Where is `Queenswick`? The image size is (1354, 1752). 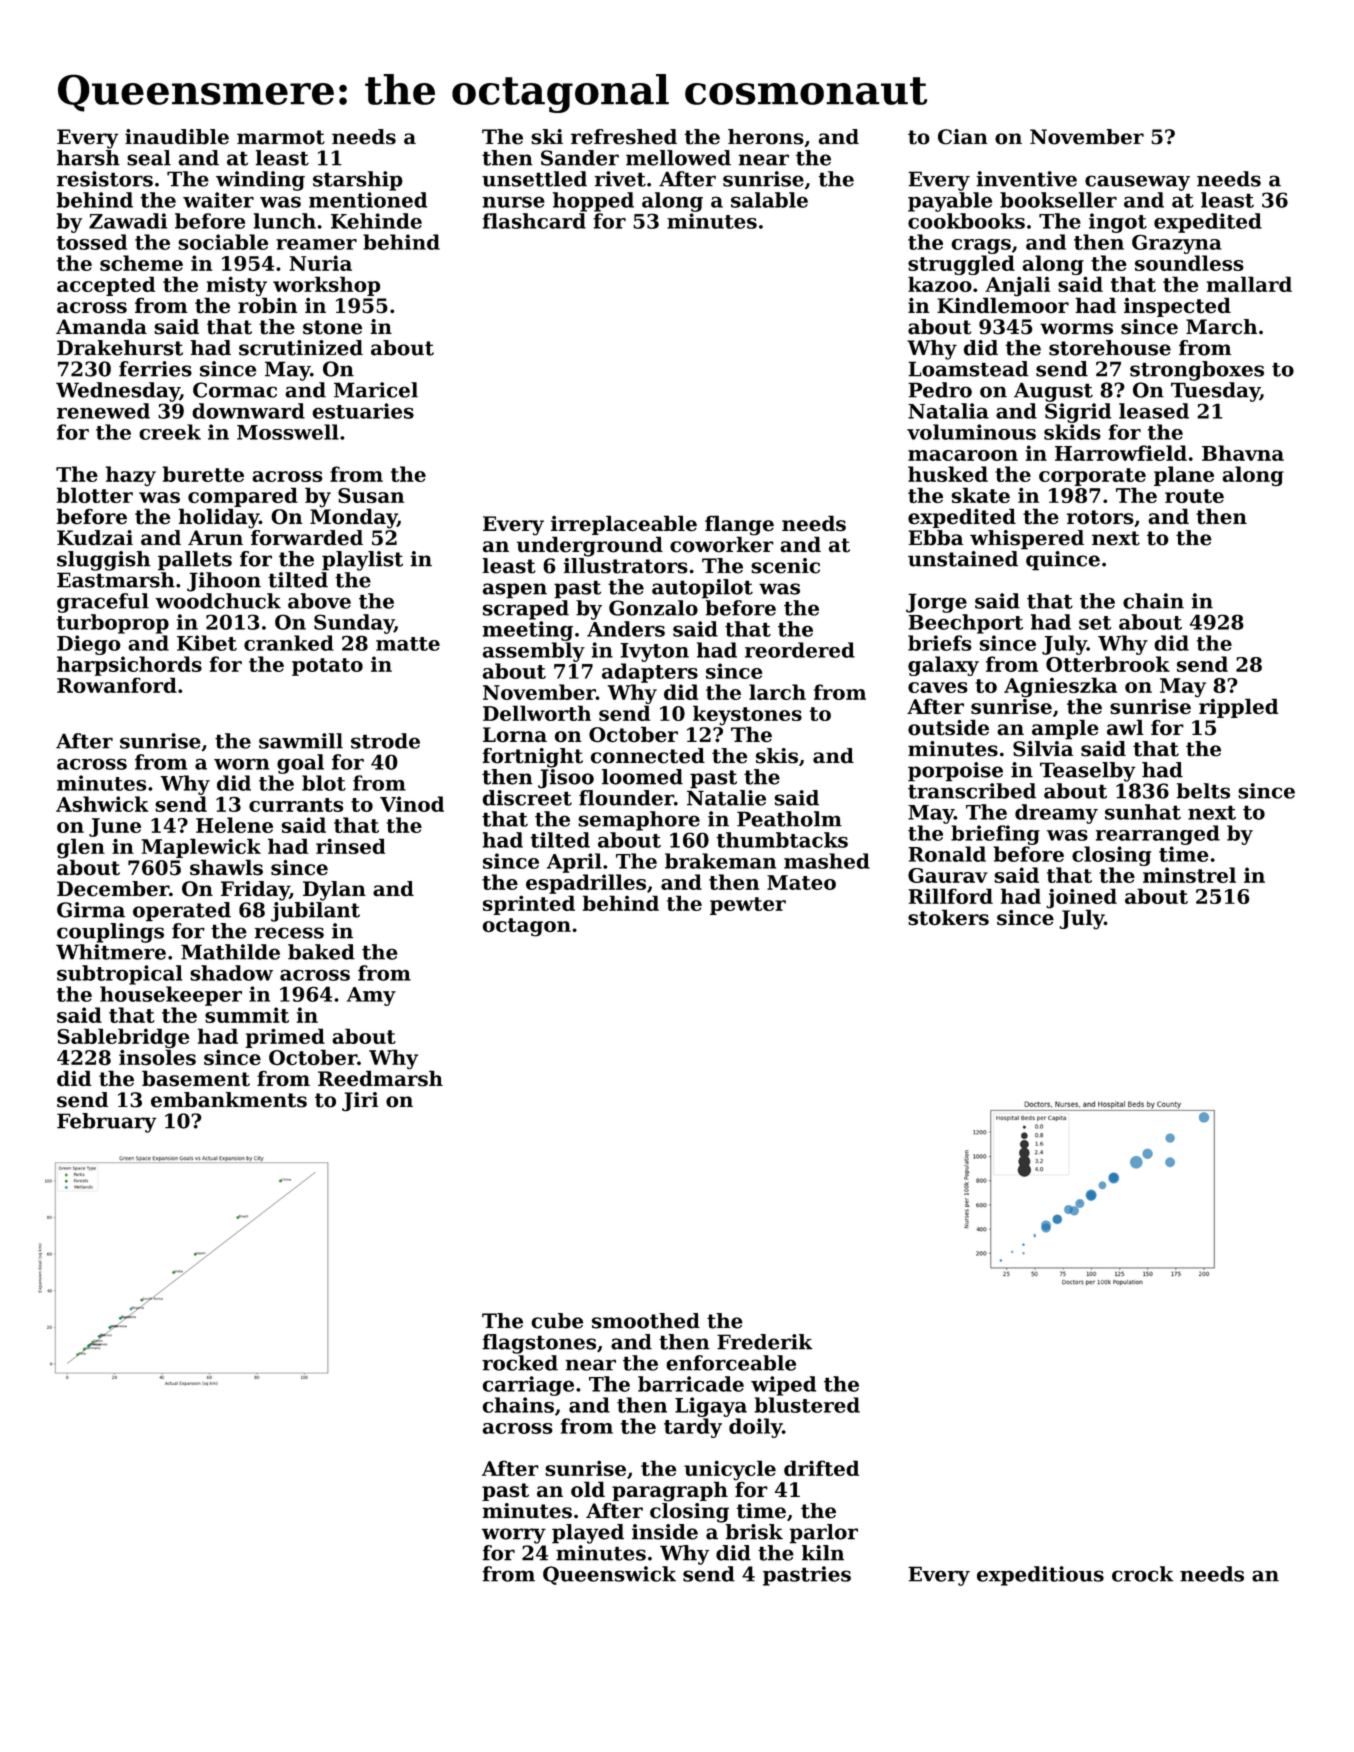
Queenswick is located at coordinates (609, 1575).
